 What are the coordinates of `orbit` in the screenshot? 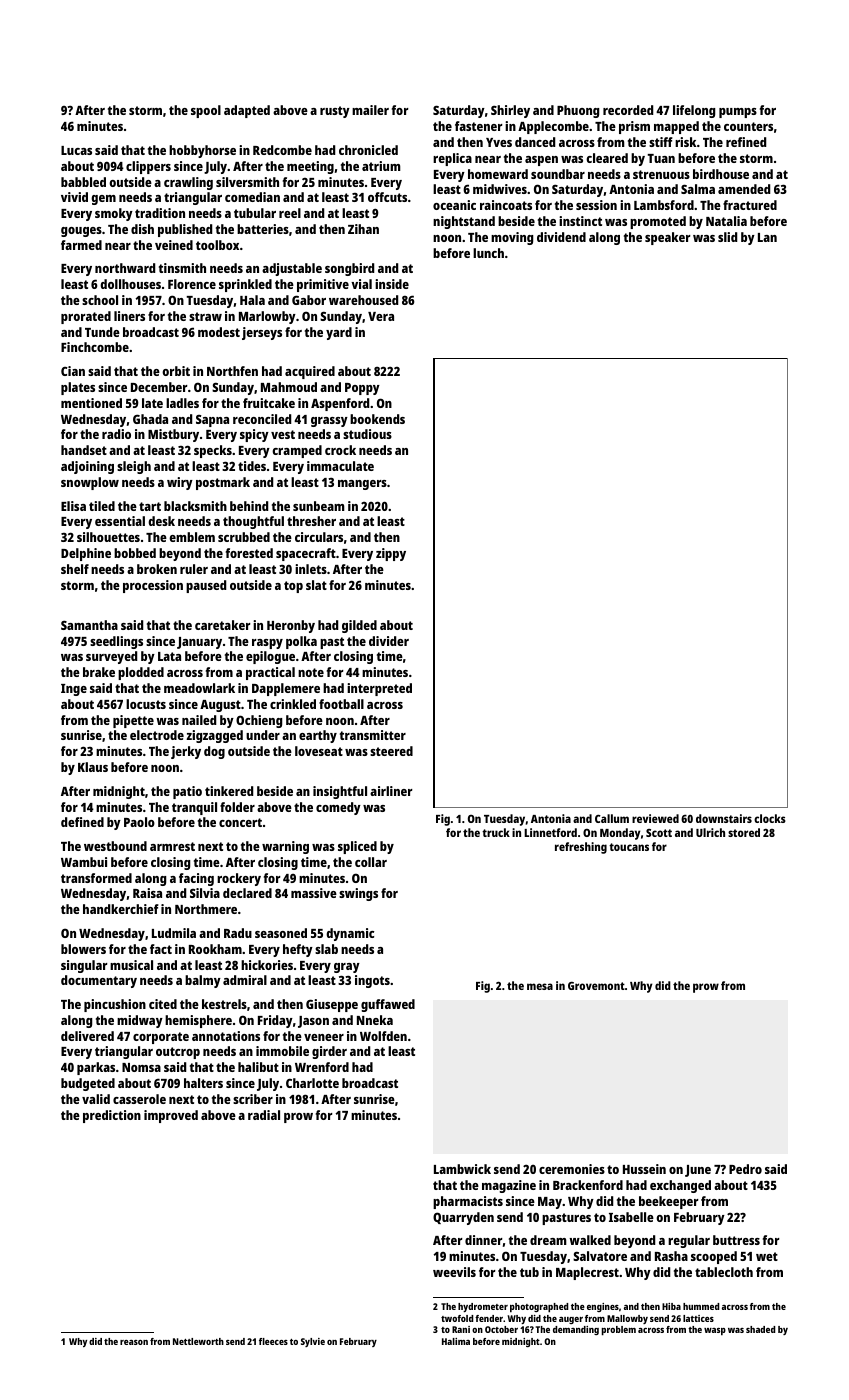 It's located at (176, 371).
